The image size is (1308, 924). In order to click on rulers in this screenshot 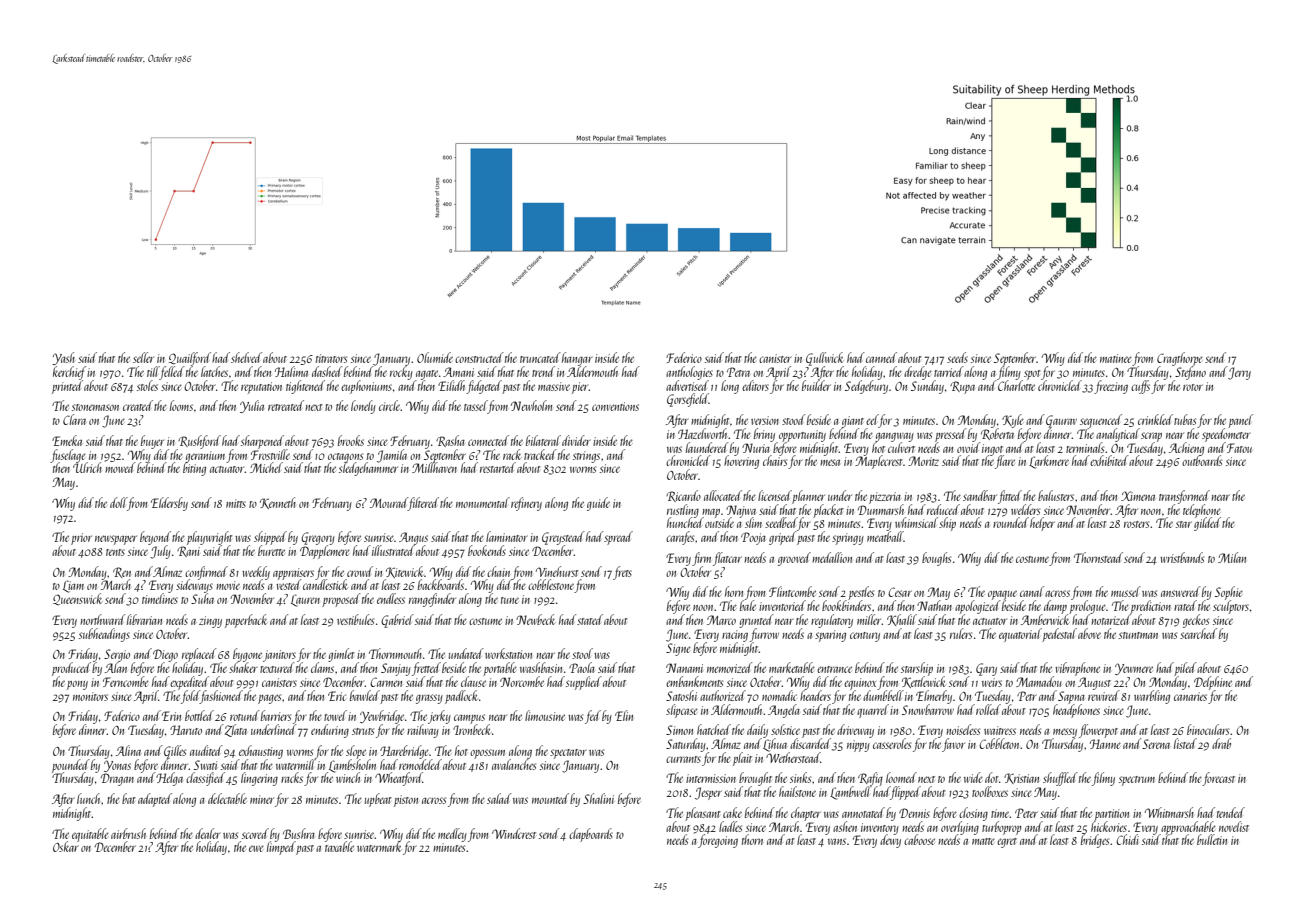, I will do `click(961, 633)`.
